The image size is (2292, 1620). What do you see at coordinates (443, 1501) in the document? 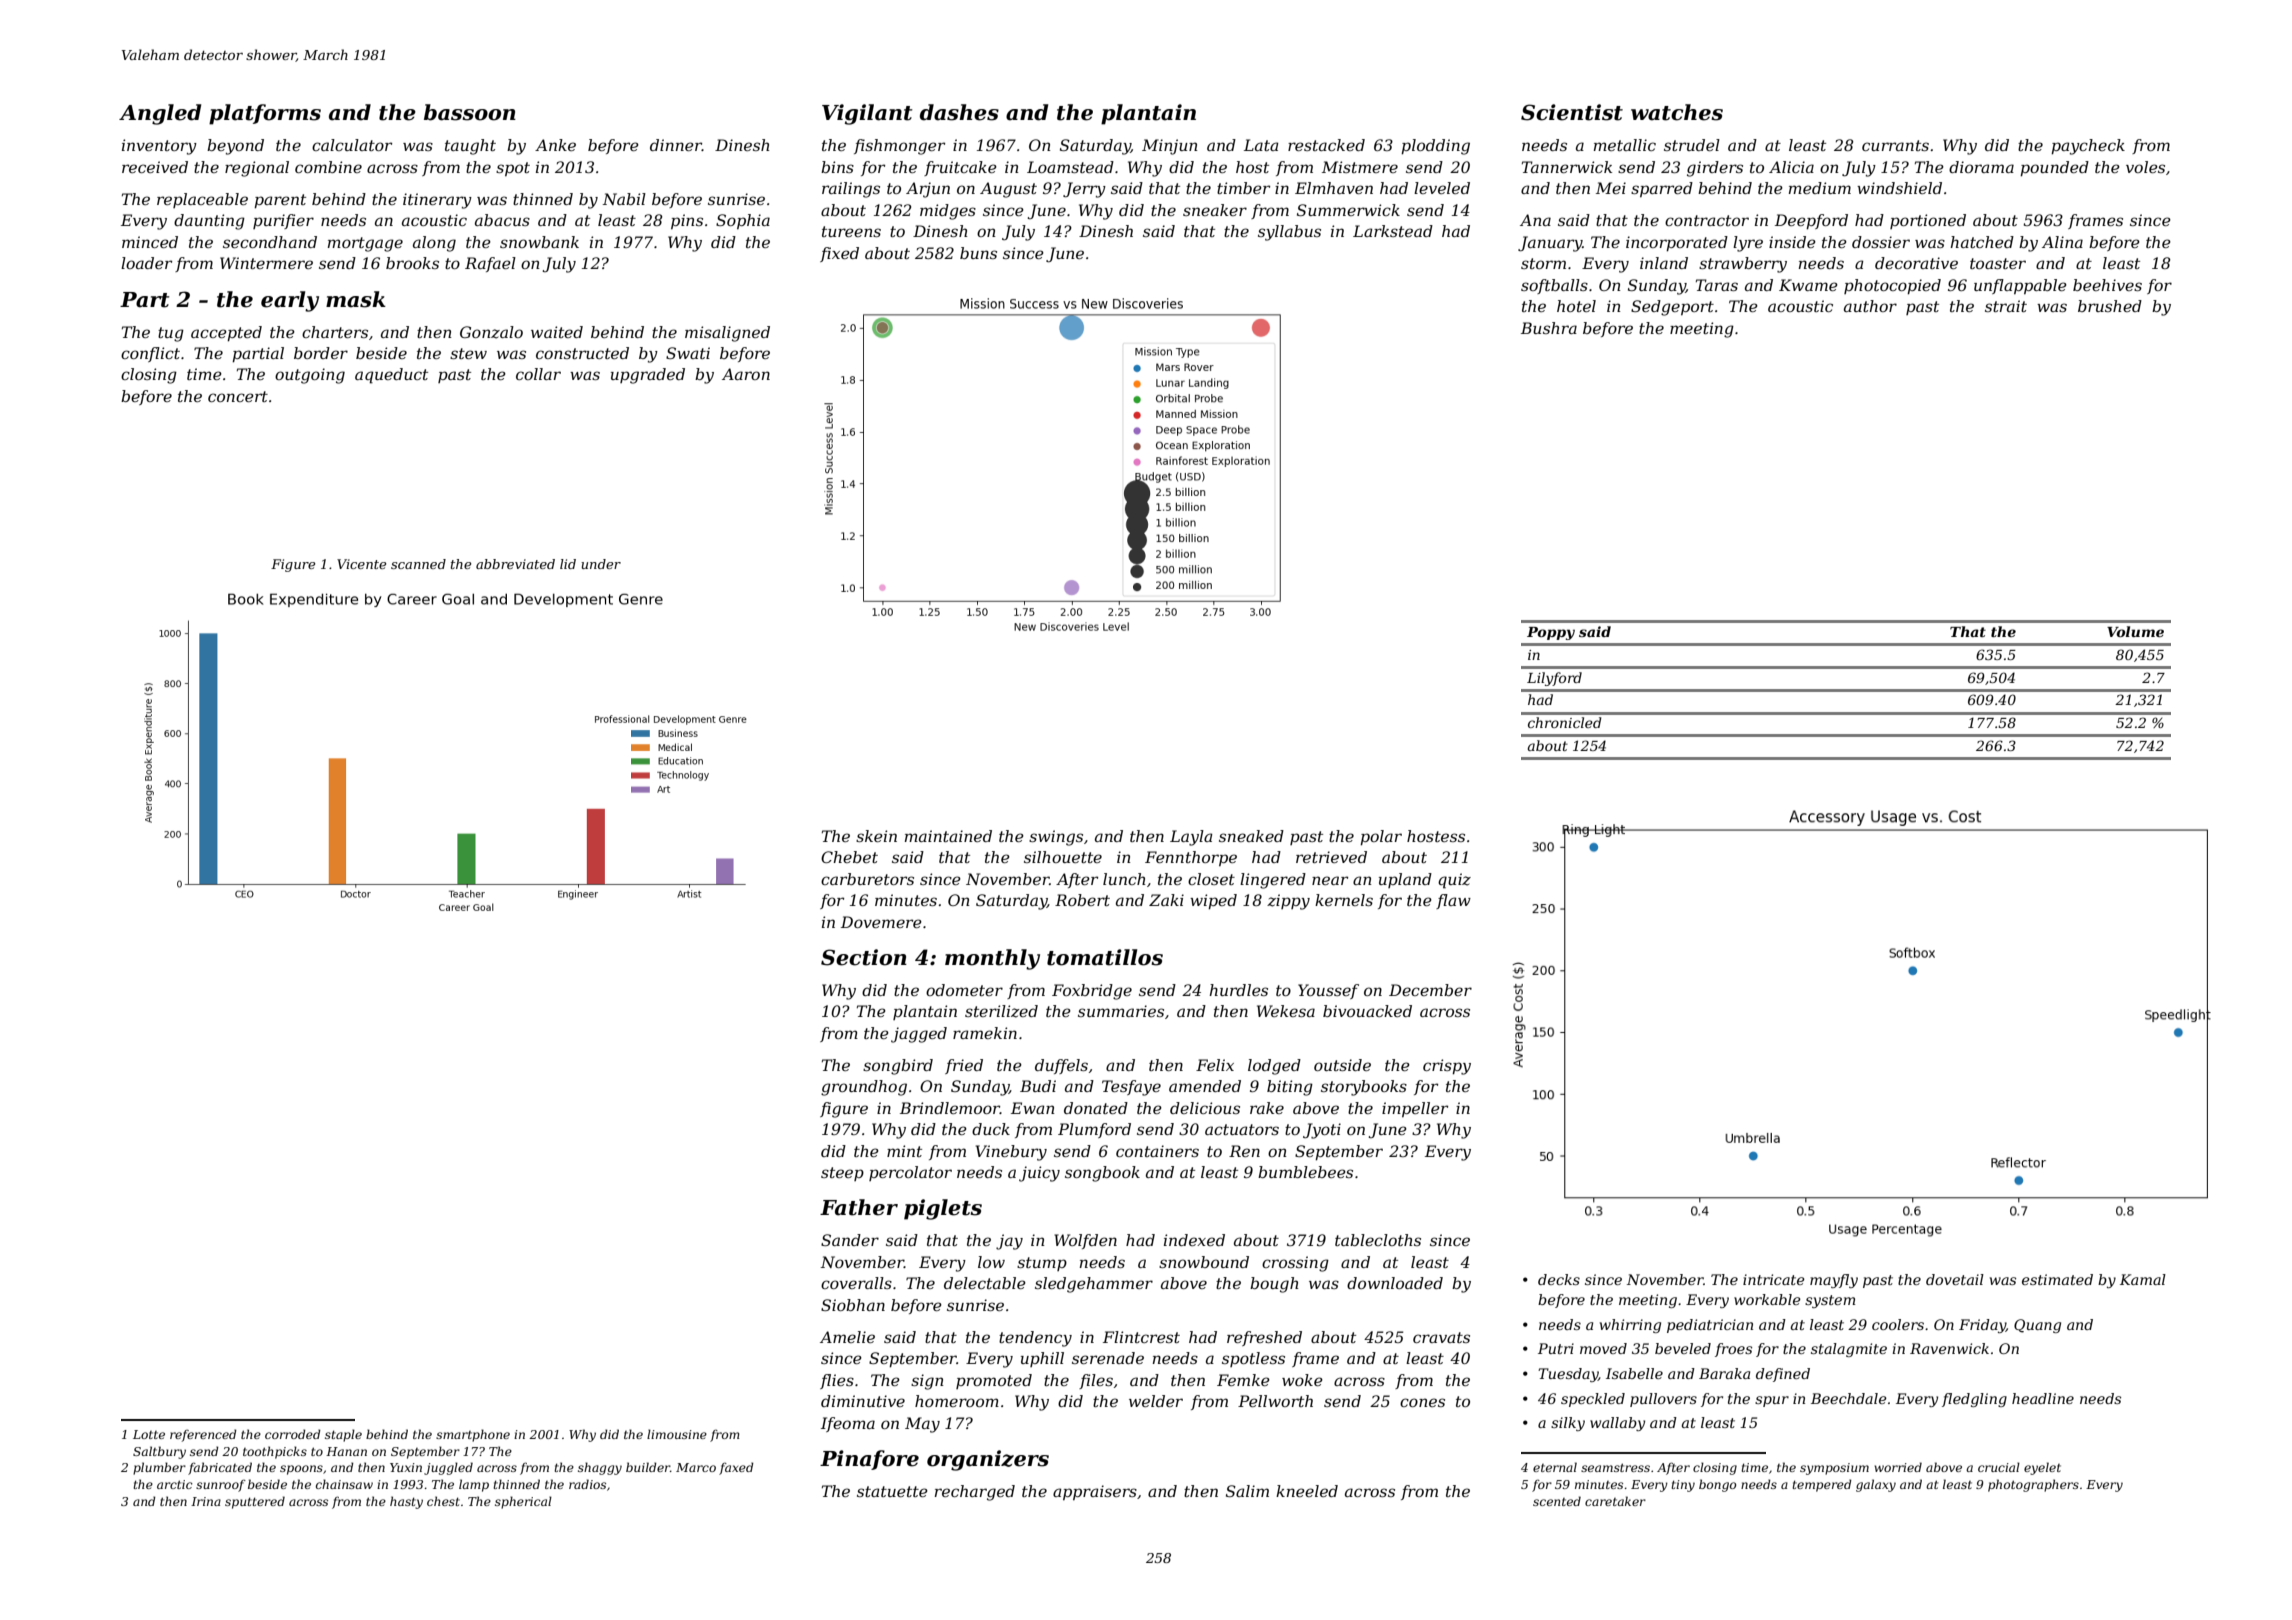
I see `chest` at bounding box center [443, 1501].
